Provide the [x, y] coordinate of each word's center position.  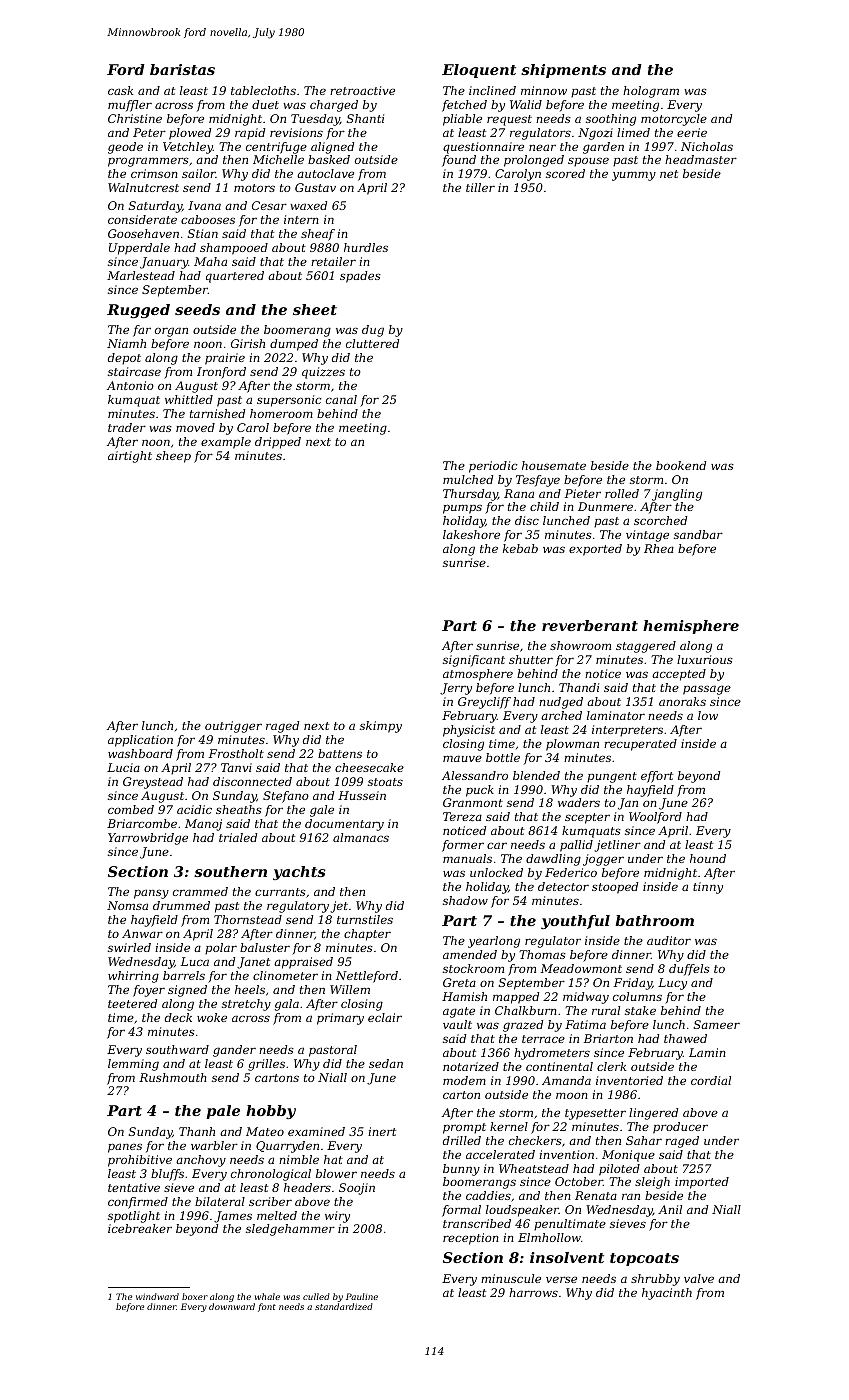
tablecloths [263, 90]
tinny [708, 888]
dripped [278, 443]
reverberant [590, 625]
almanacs [361, 837]
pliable [462, 120]
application [140, 741]
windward [157, 1296]
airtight [130, 457]
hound [708, 858]
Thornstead [248, 919]
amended [470, 954]
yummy [634, 176]
